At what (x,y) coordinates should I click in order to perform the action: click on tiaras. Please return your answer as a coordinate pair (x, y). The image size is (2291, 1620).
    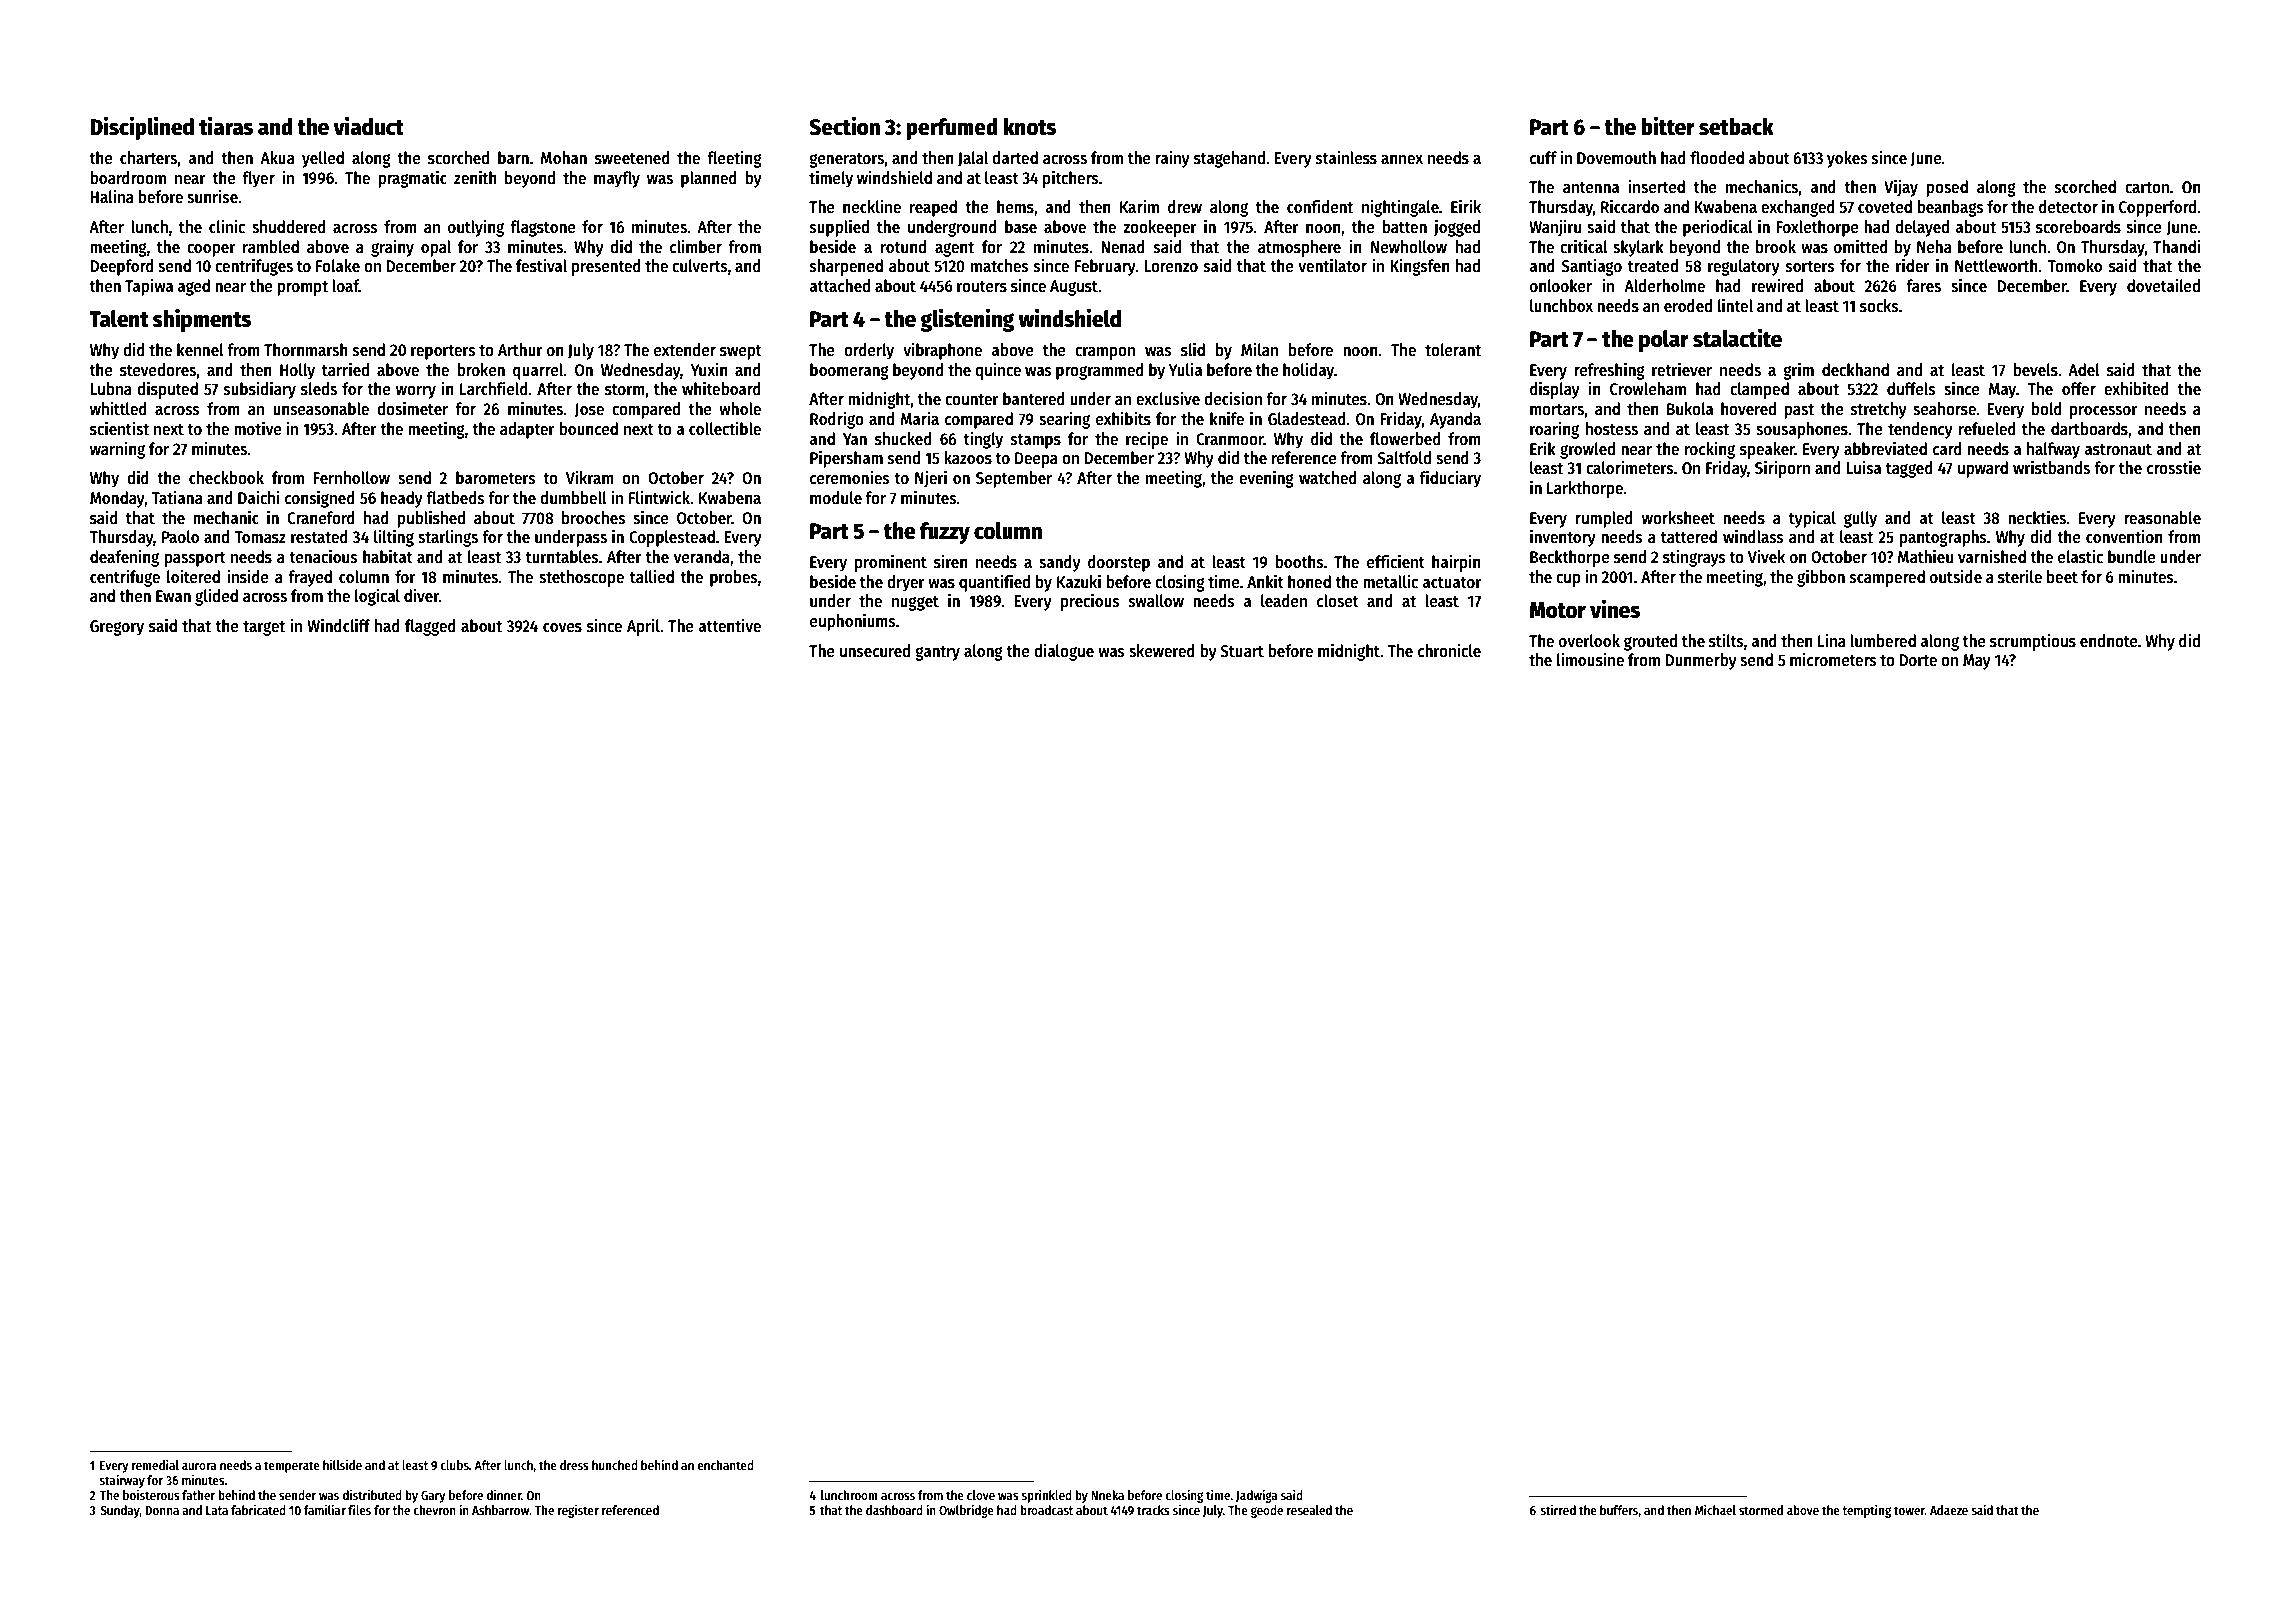
    Looking at the image, I should click on (226, 126).
